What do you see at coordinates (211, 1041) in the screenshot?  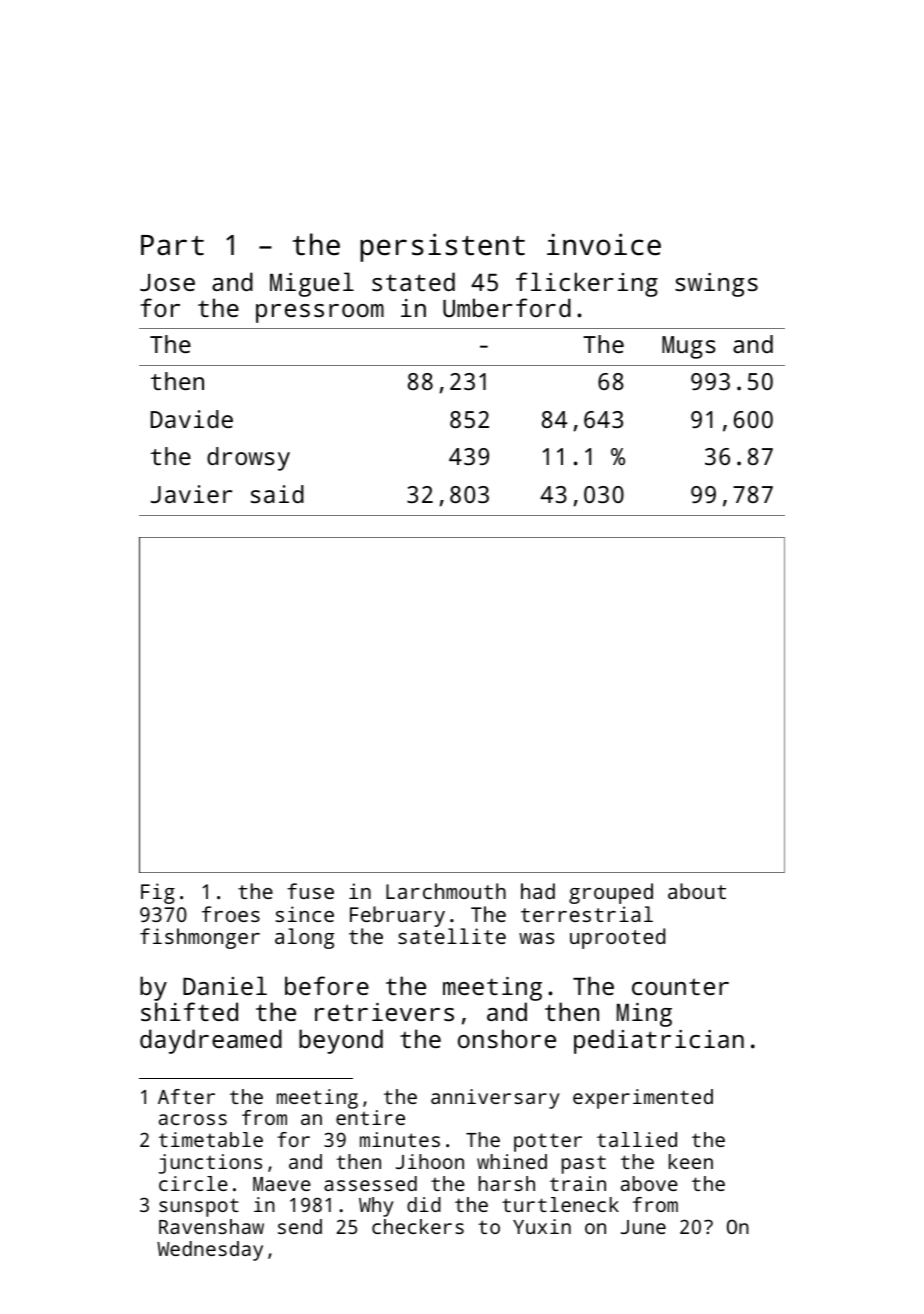 I see `daydreamed` at bounding box center [211, 1041].
